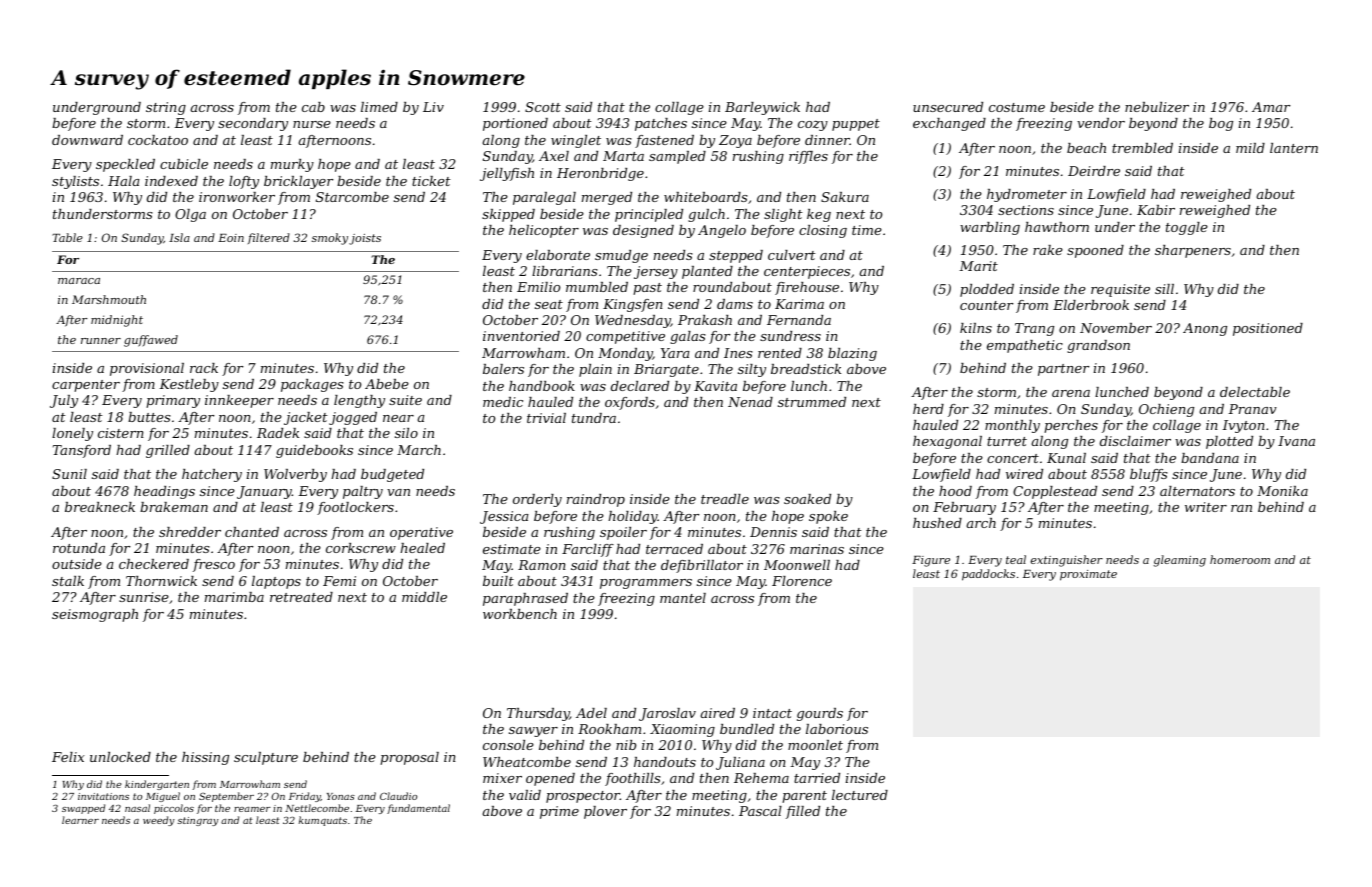  Describe the element at coordinates (520, 614) in the document. I see `workbench` at that location.
